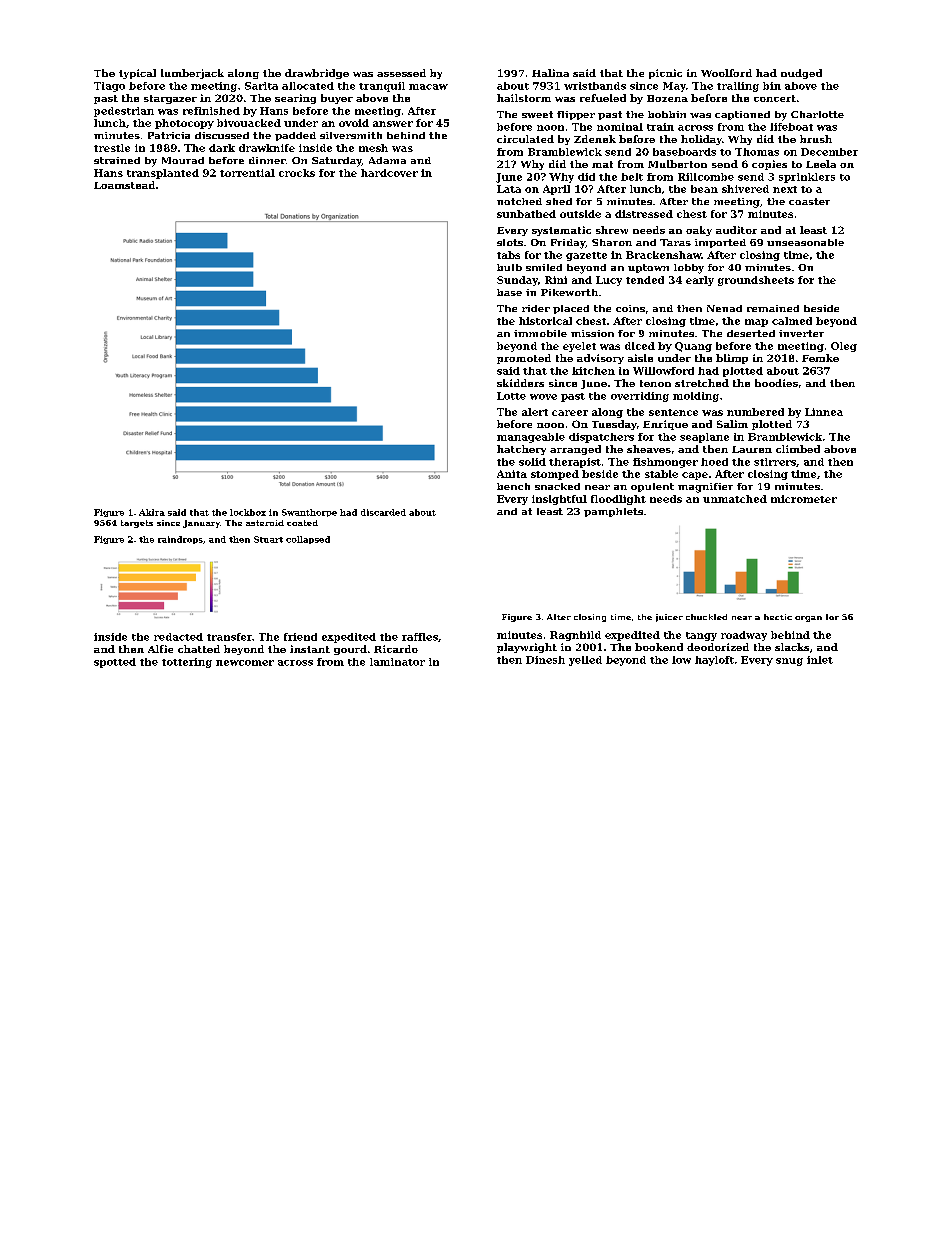  Describe the element at coordinates (428, 87) in the screenshot. I see `macaw` at that location.
